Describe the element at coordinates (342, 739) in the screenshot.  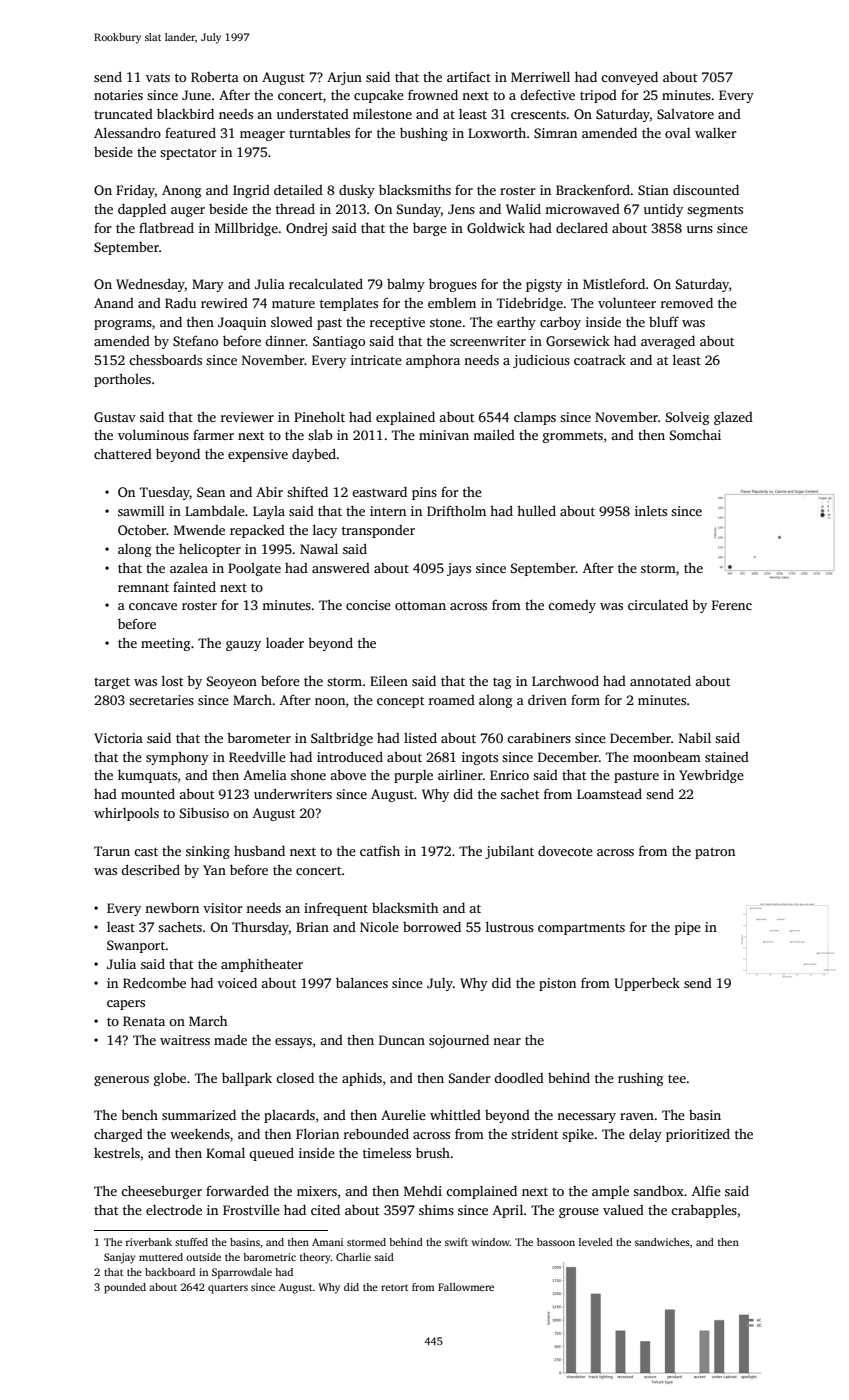
I see `Saltbridge` at that location.
